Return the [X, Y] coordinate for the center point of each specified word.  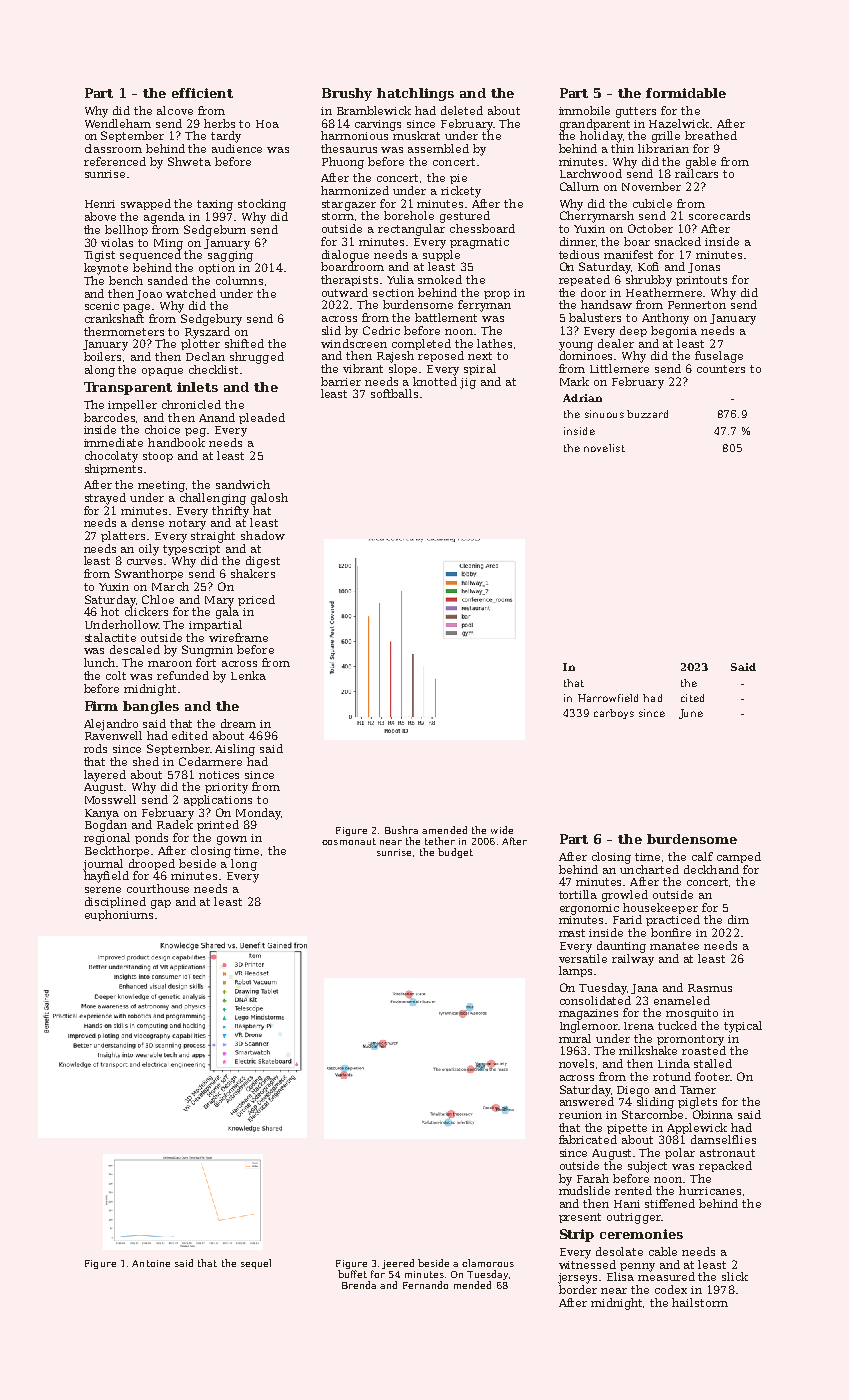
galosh [269, 499]
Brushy [347, 94]
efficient [202, 93]
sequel [256, 1264]
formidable [686, 93]
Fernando [425, 1285]
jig [468, 383]
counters [721, 369]
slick [735, 1276]
